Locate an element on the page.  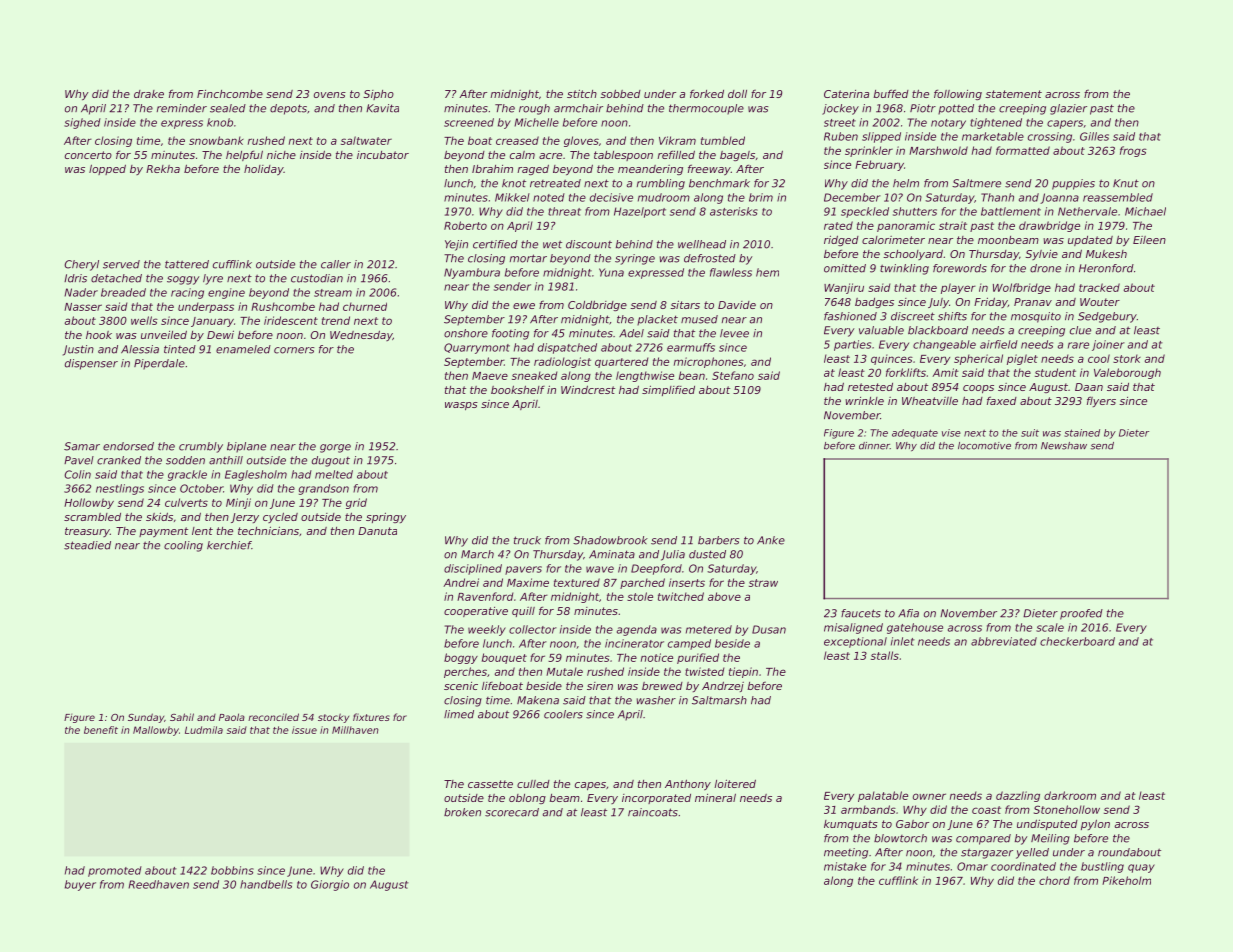
crossing is located at coordinates (1050, 137).
